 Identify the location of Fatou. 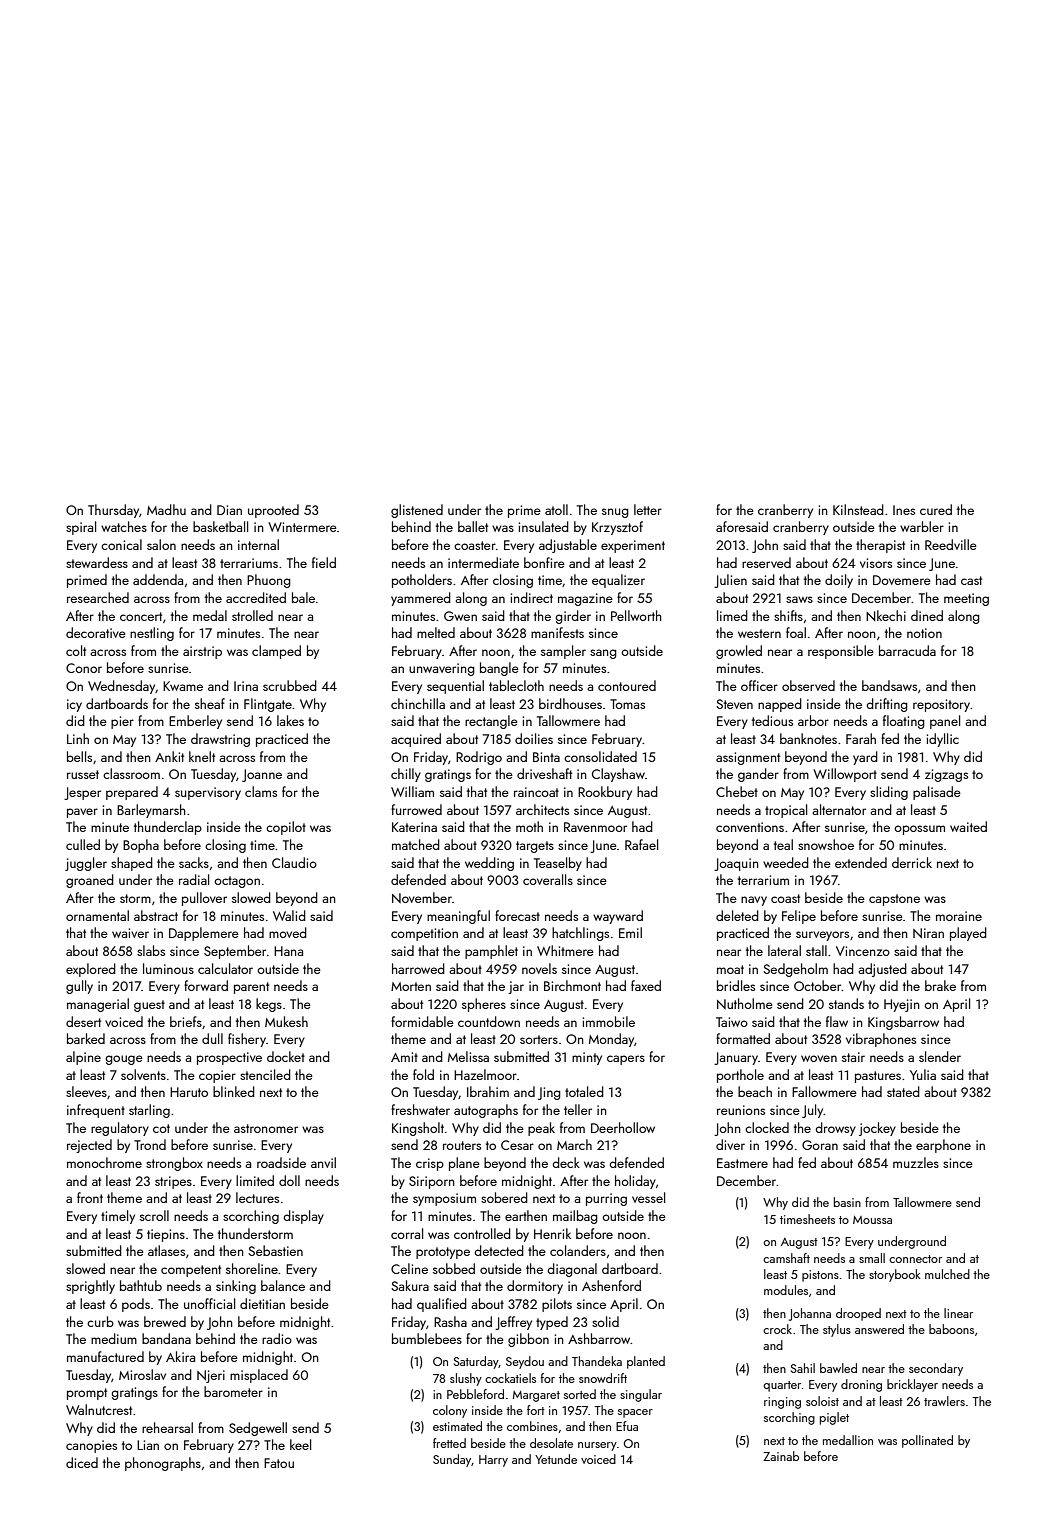
(279, 1463).
